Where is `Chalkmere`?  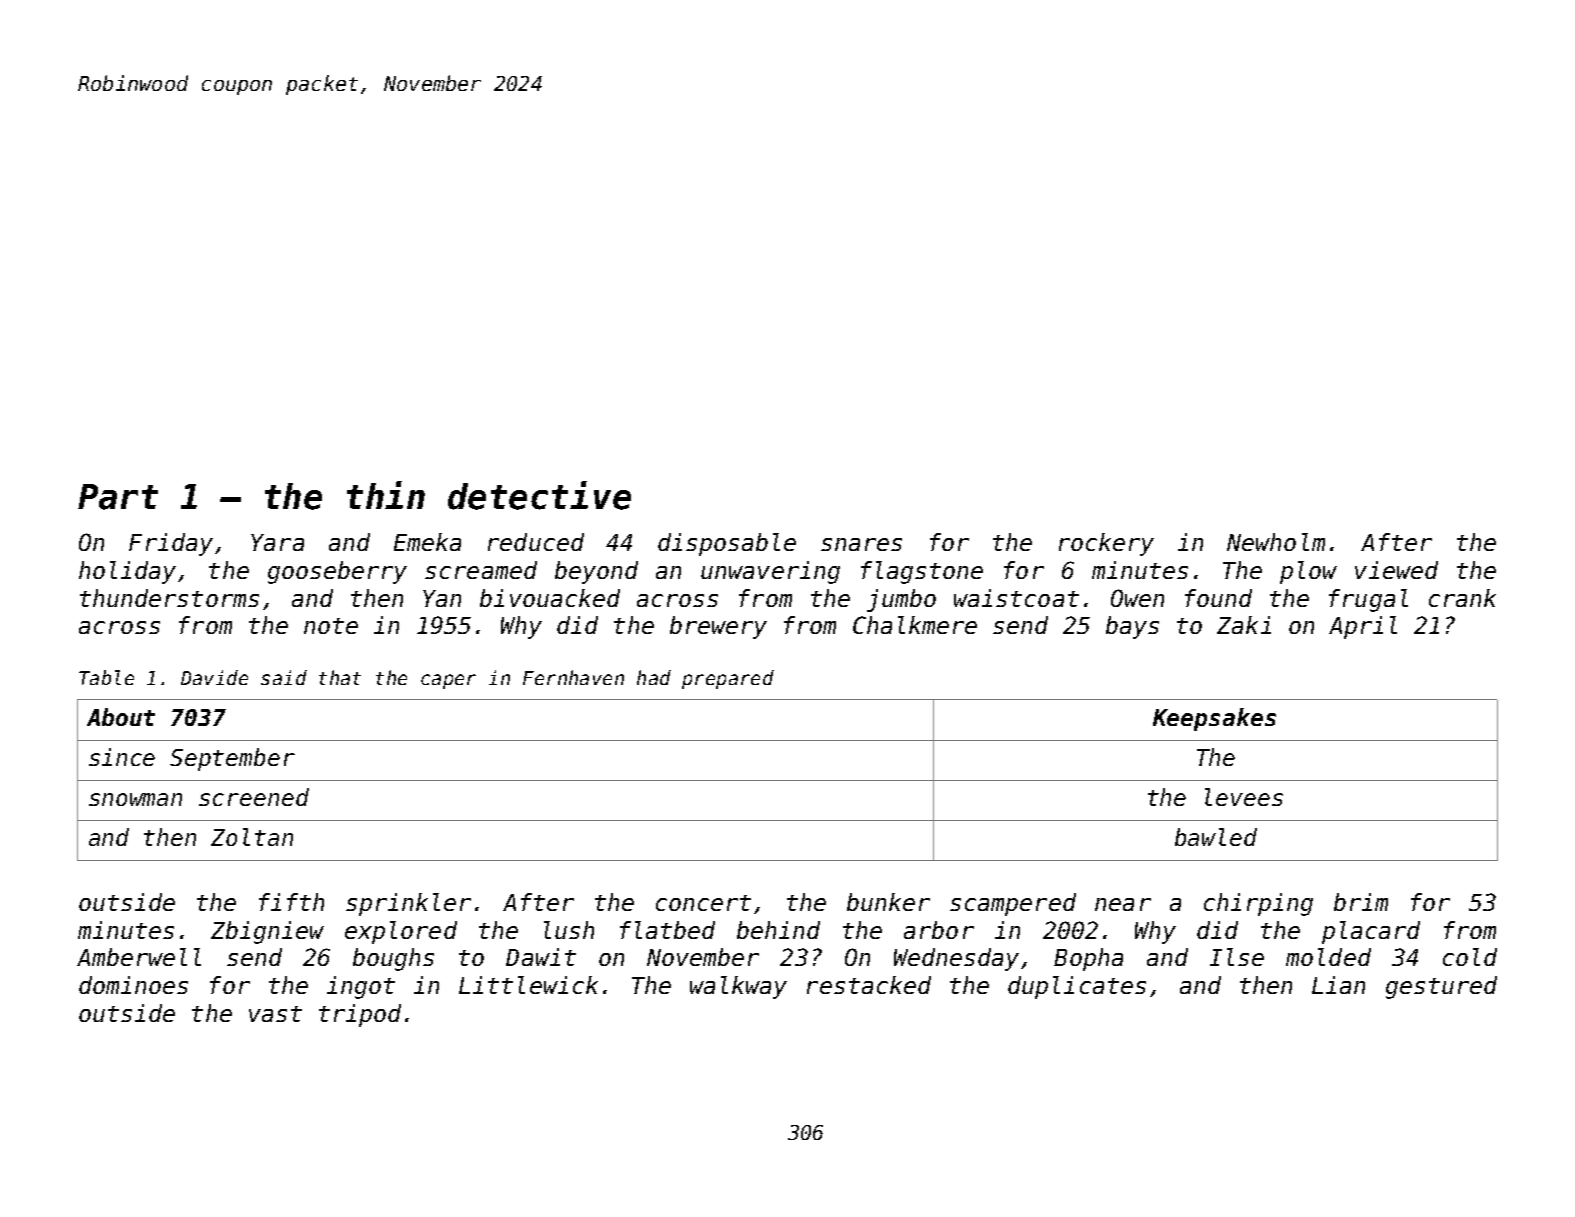
Chalkmere is located at coordinates (915, 625).
